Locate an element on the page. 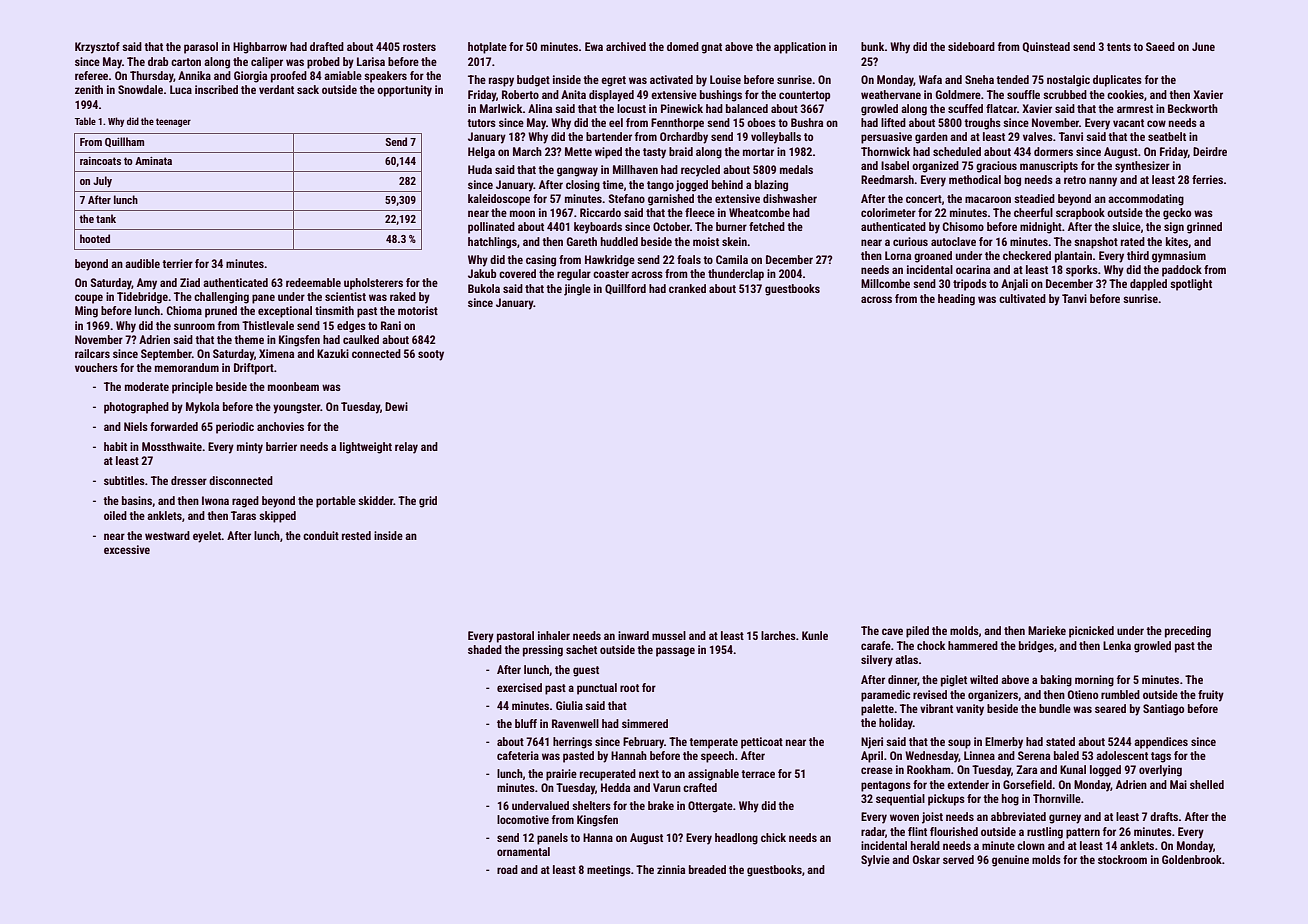 The height and width of the document is (924, 1308). picnicked is located at coordinates (1091, 632).
